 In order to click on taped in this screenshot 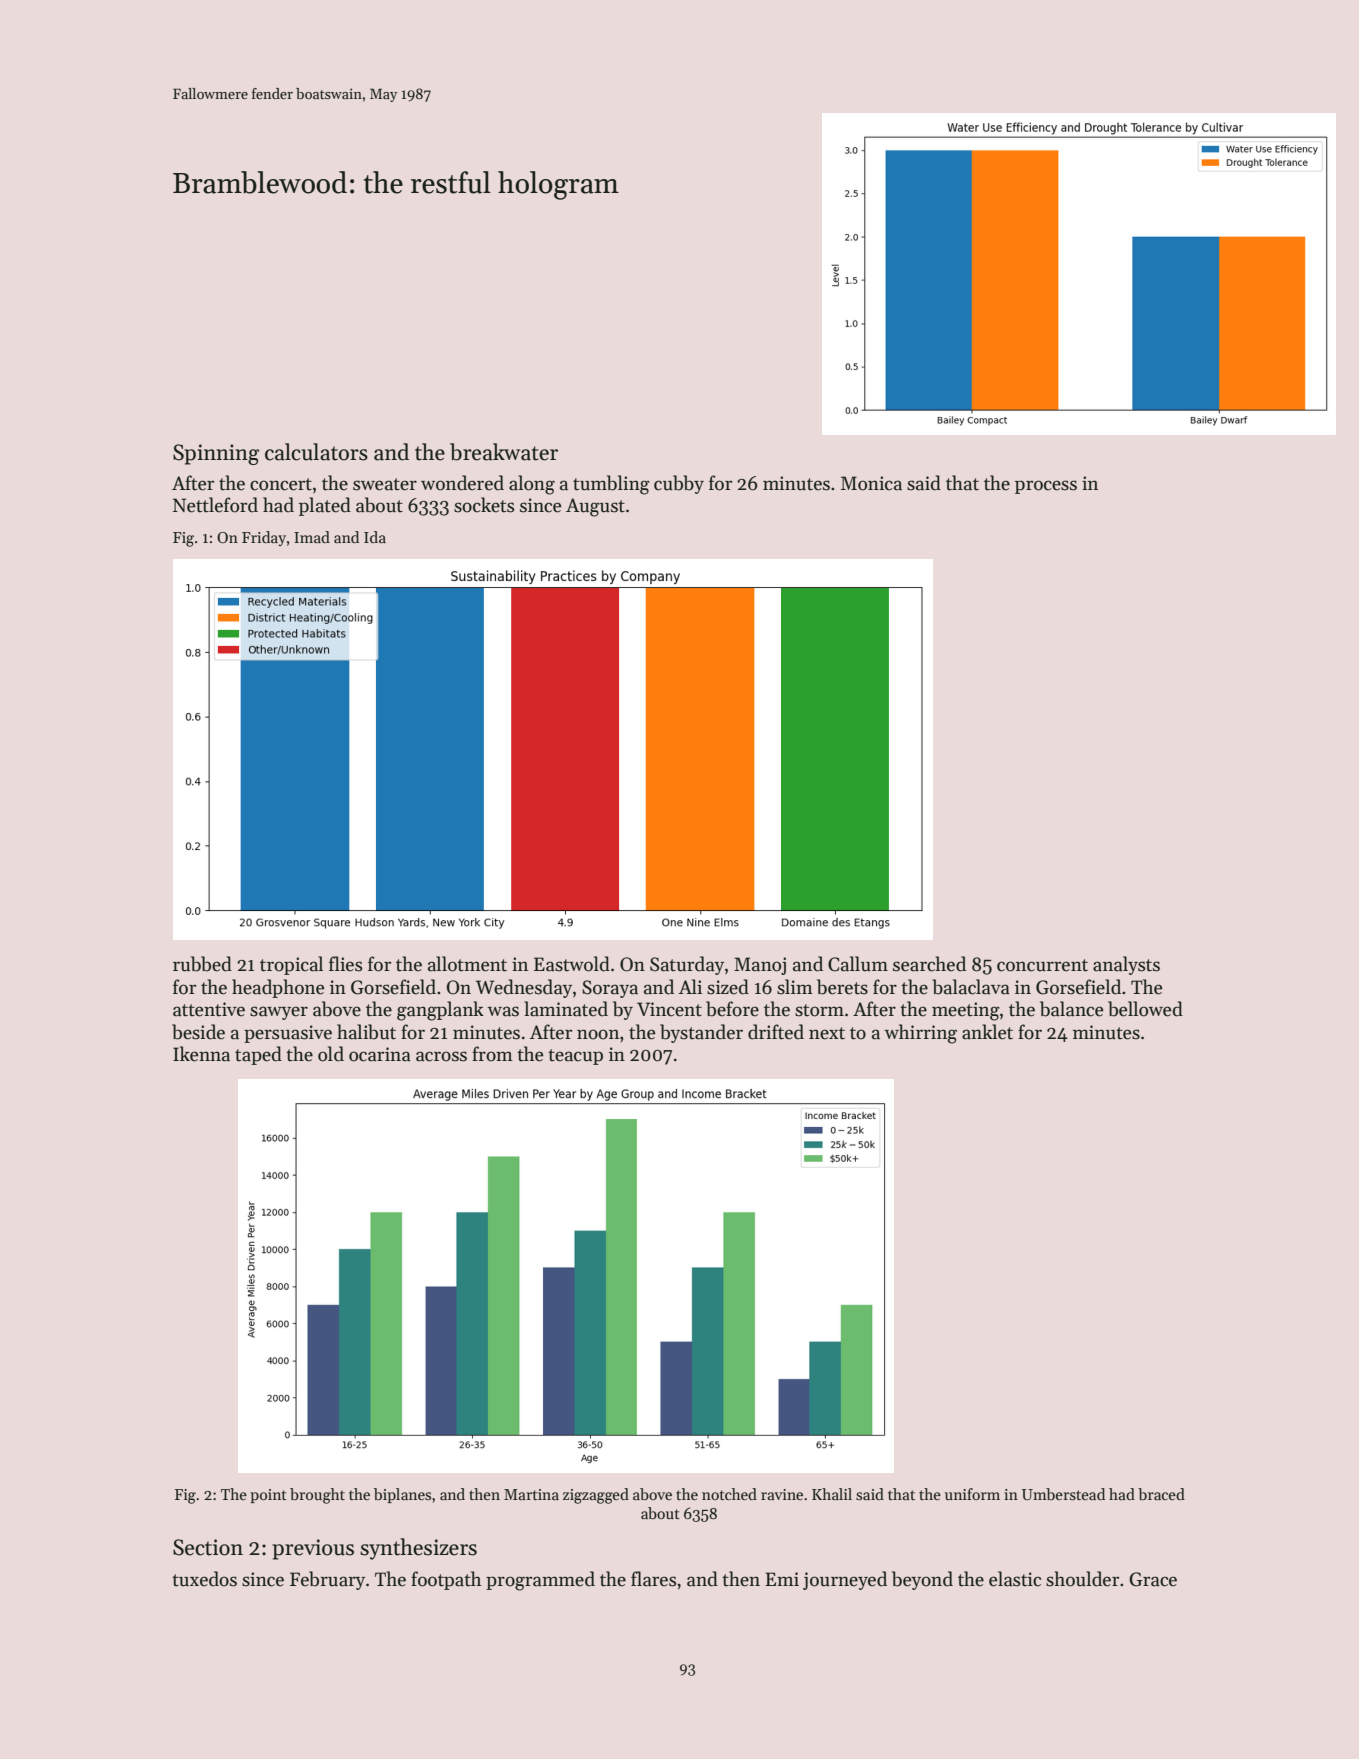, I will do `click(258, 1055)`.
